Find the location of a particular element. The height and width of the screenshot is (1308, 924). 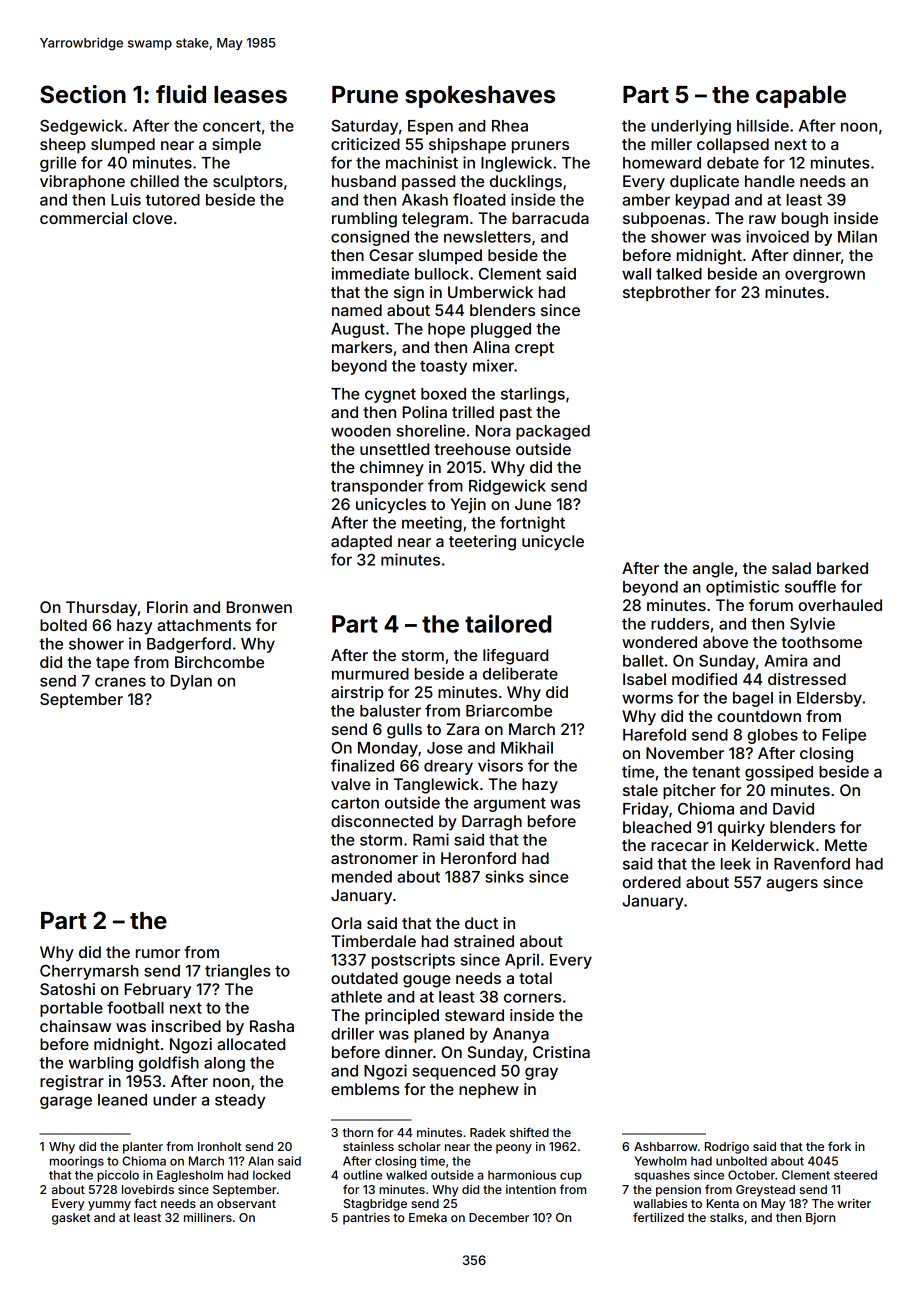

capable is located at coordinates (801, 97).
